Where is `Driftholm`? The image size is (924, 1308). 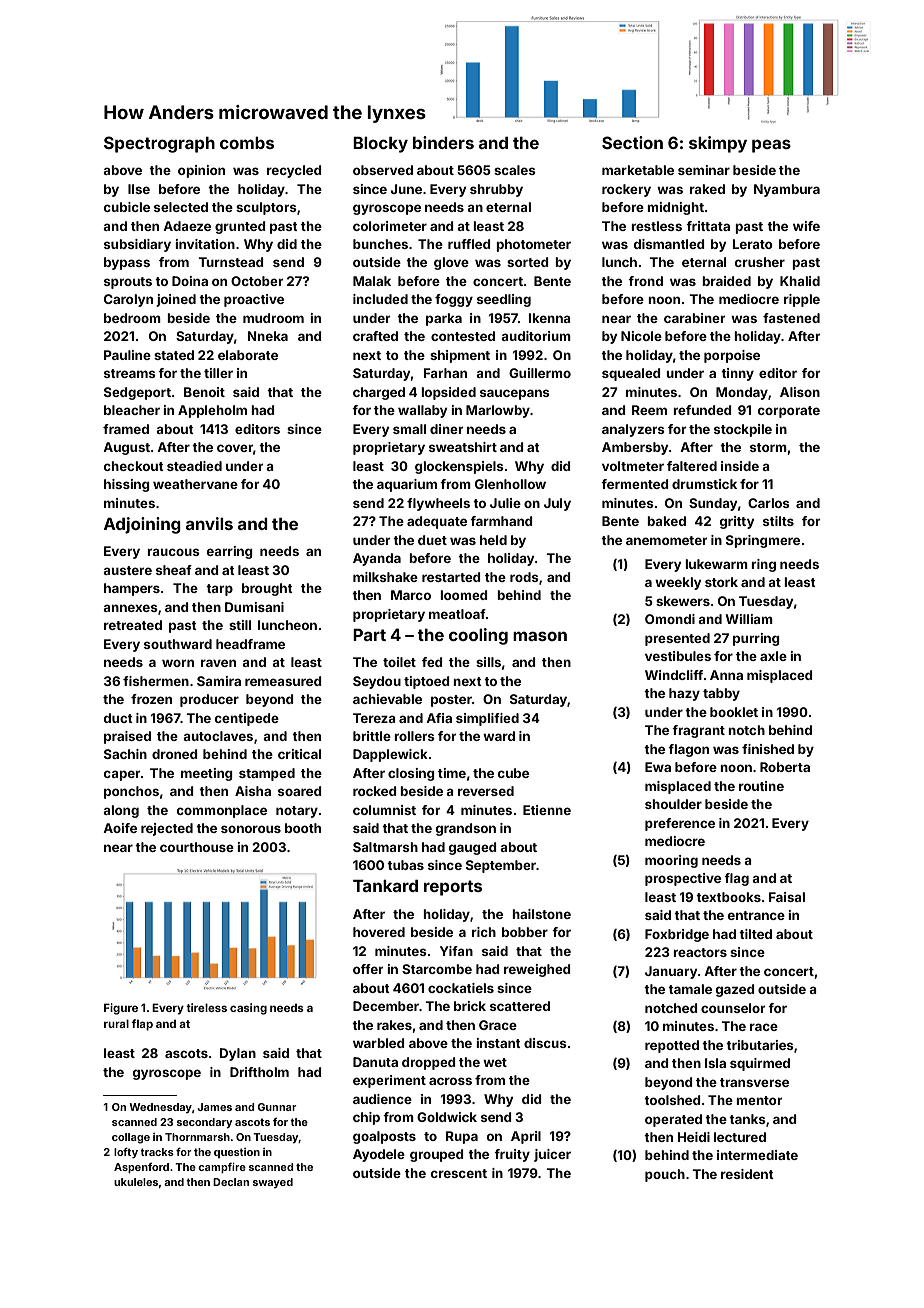
Driftholm is located at coordinates (259, 1072).
